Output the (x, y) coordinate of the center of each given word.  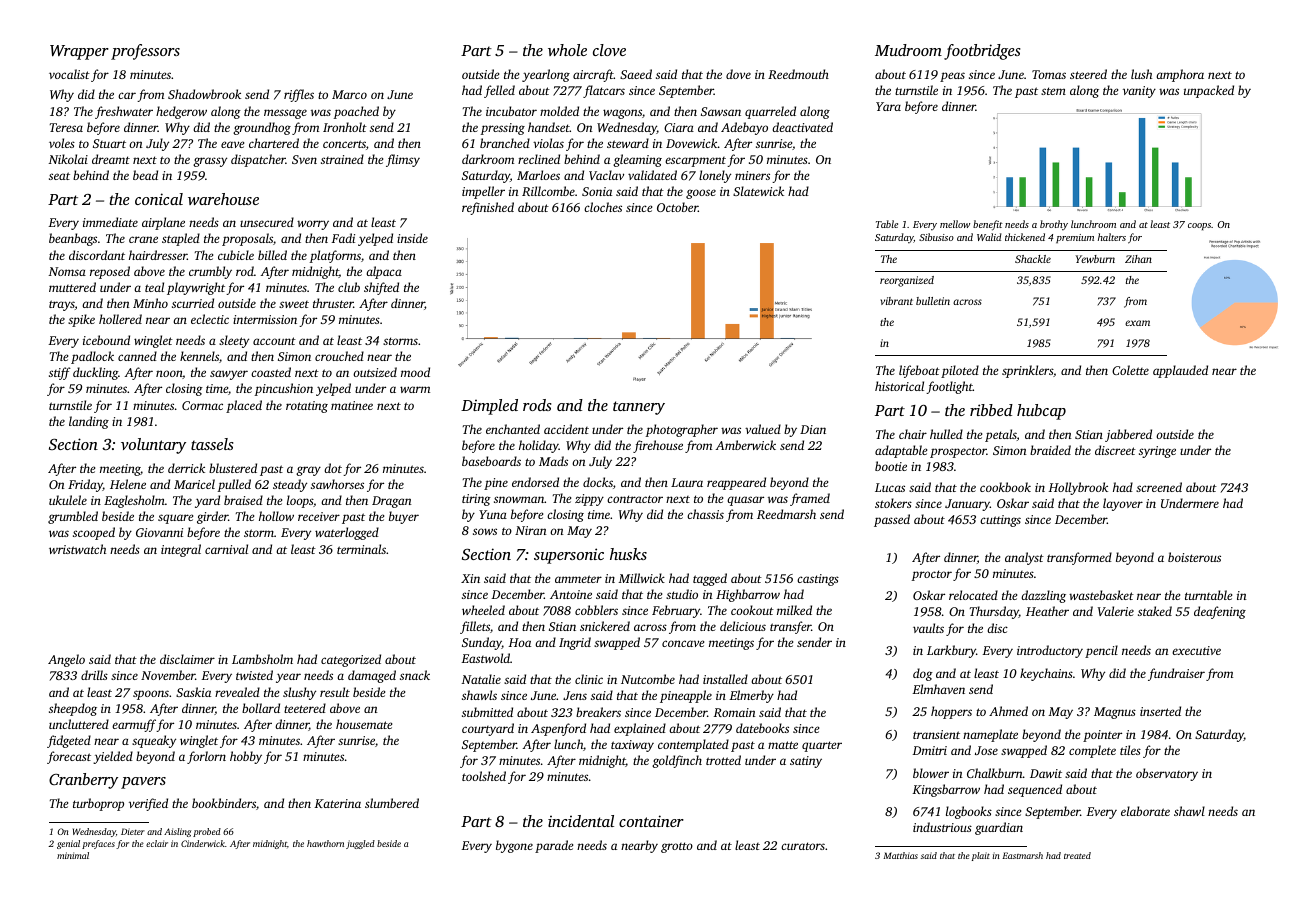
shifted (381, 288)
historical (899, 386)
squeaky (154, 741)
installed (725, 679)
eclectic (210, 319)
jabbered (1128, 435)
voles (62, 143)
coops (1199, 226)
